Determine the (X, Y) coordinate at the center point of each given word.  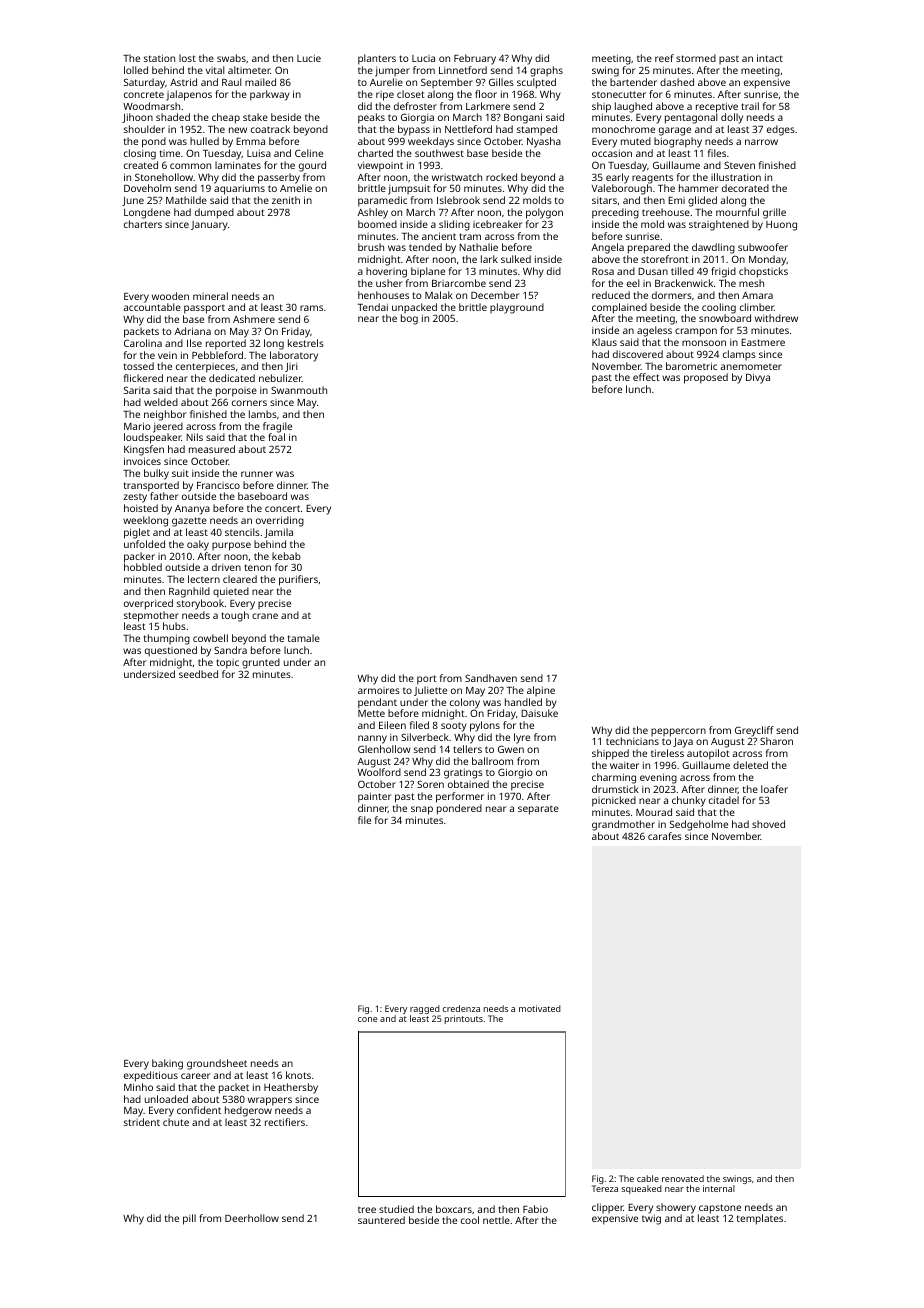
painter (374, 797)
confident (199, 1110)
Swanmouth (299, 390)
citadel (724, 800)
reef (664, 58)
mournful (737, 212)
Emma (250, 141)
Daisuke (539, 713)
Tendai (373, 307)
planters (377, 59)
